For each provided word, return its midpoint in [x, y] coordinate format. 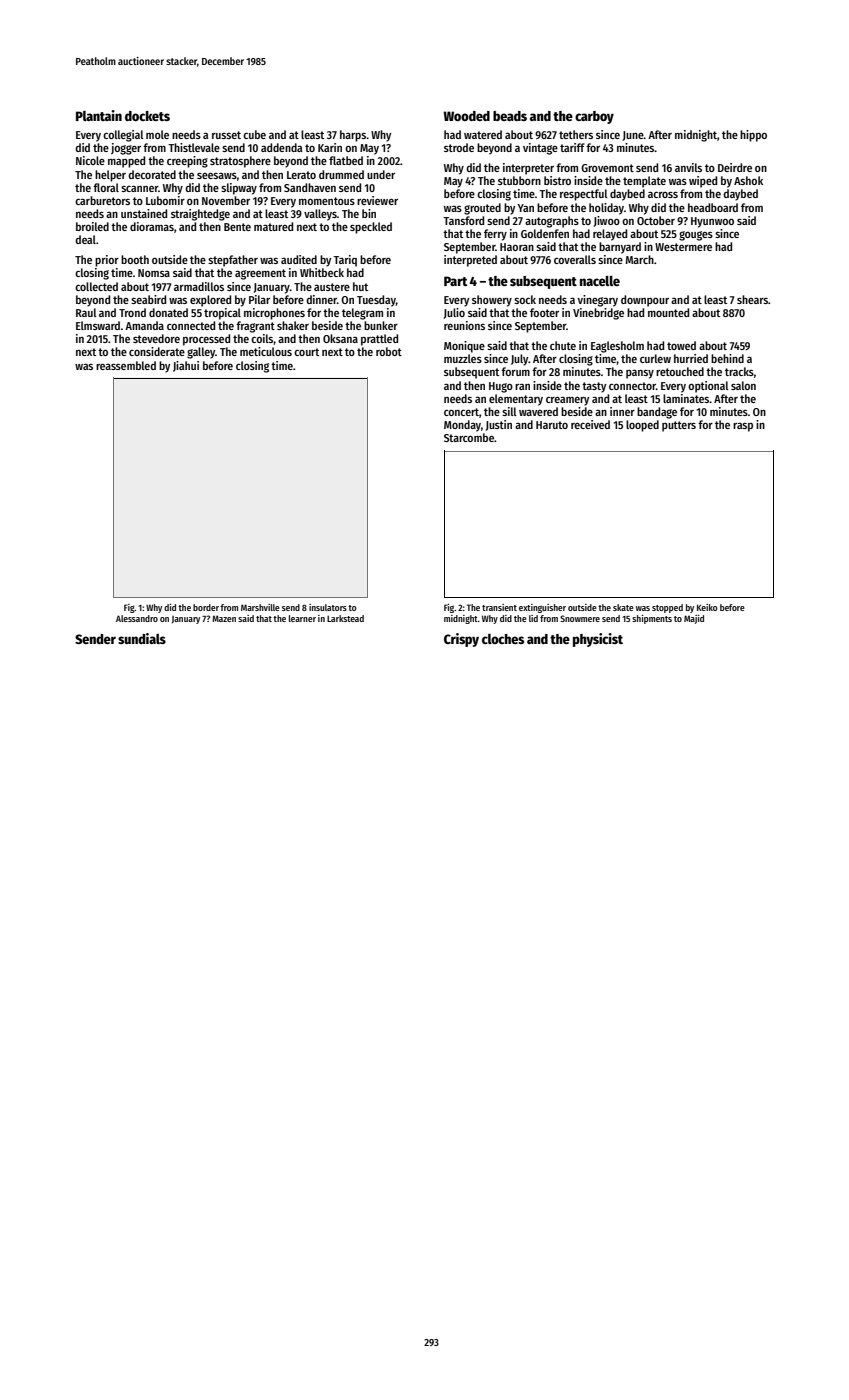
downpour [645, 301]
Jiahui [186, 366]
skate [623, 607]
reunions [464, 325]
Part [455, 281]
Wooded [466, 116]
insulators [328, 607]
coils [262, 338]
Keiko [707, 607]
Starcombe [469, 437]
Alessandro [137, 618]
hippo [753, 136]
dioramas [152, 226]
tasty [594, 387]
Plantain [99, 115]
